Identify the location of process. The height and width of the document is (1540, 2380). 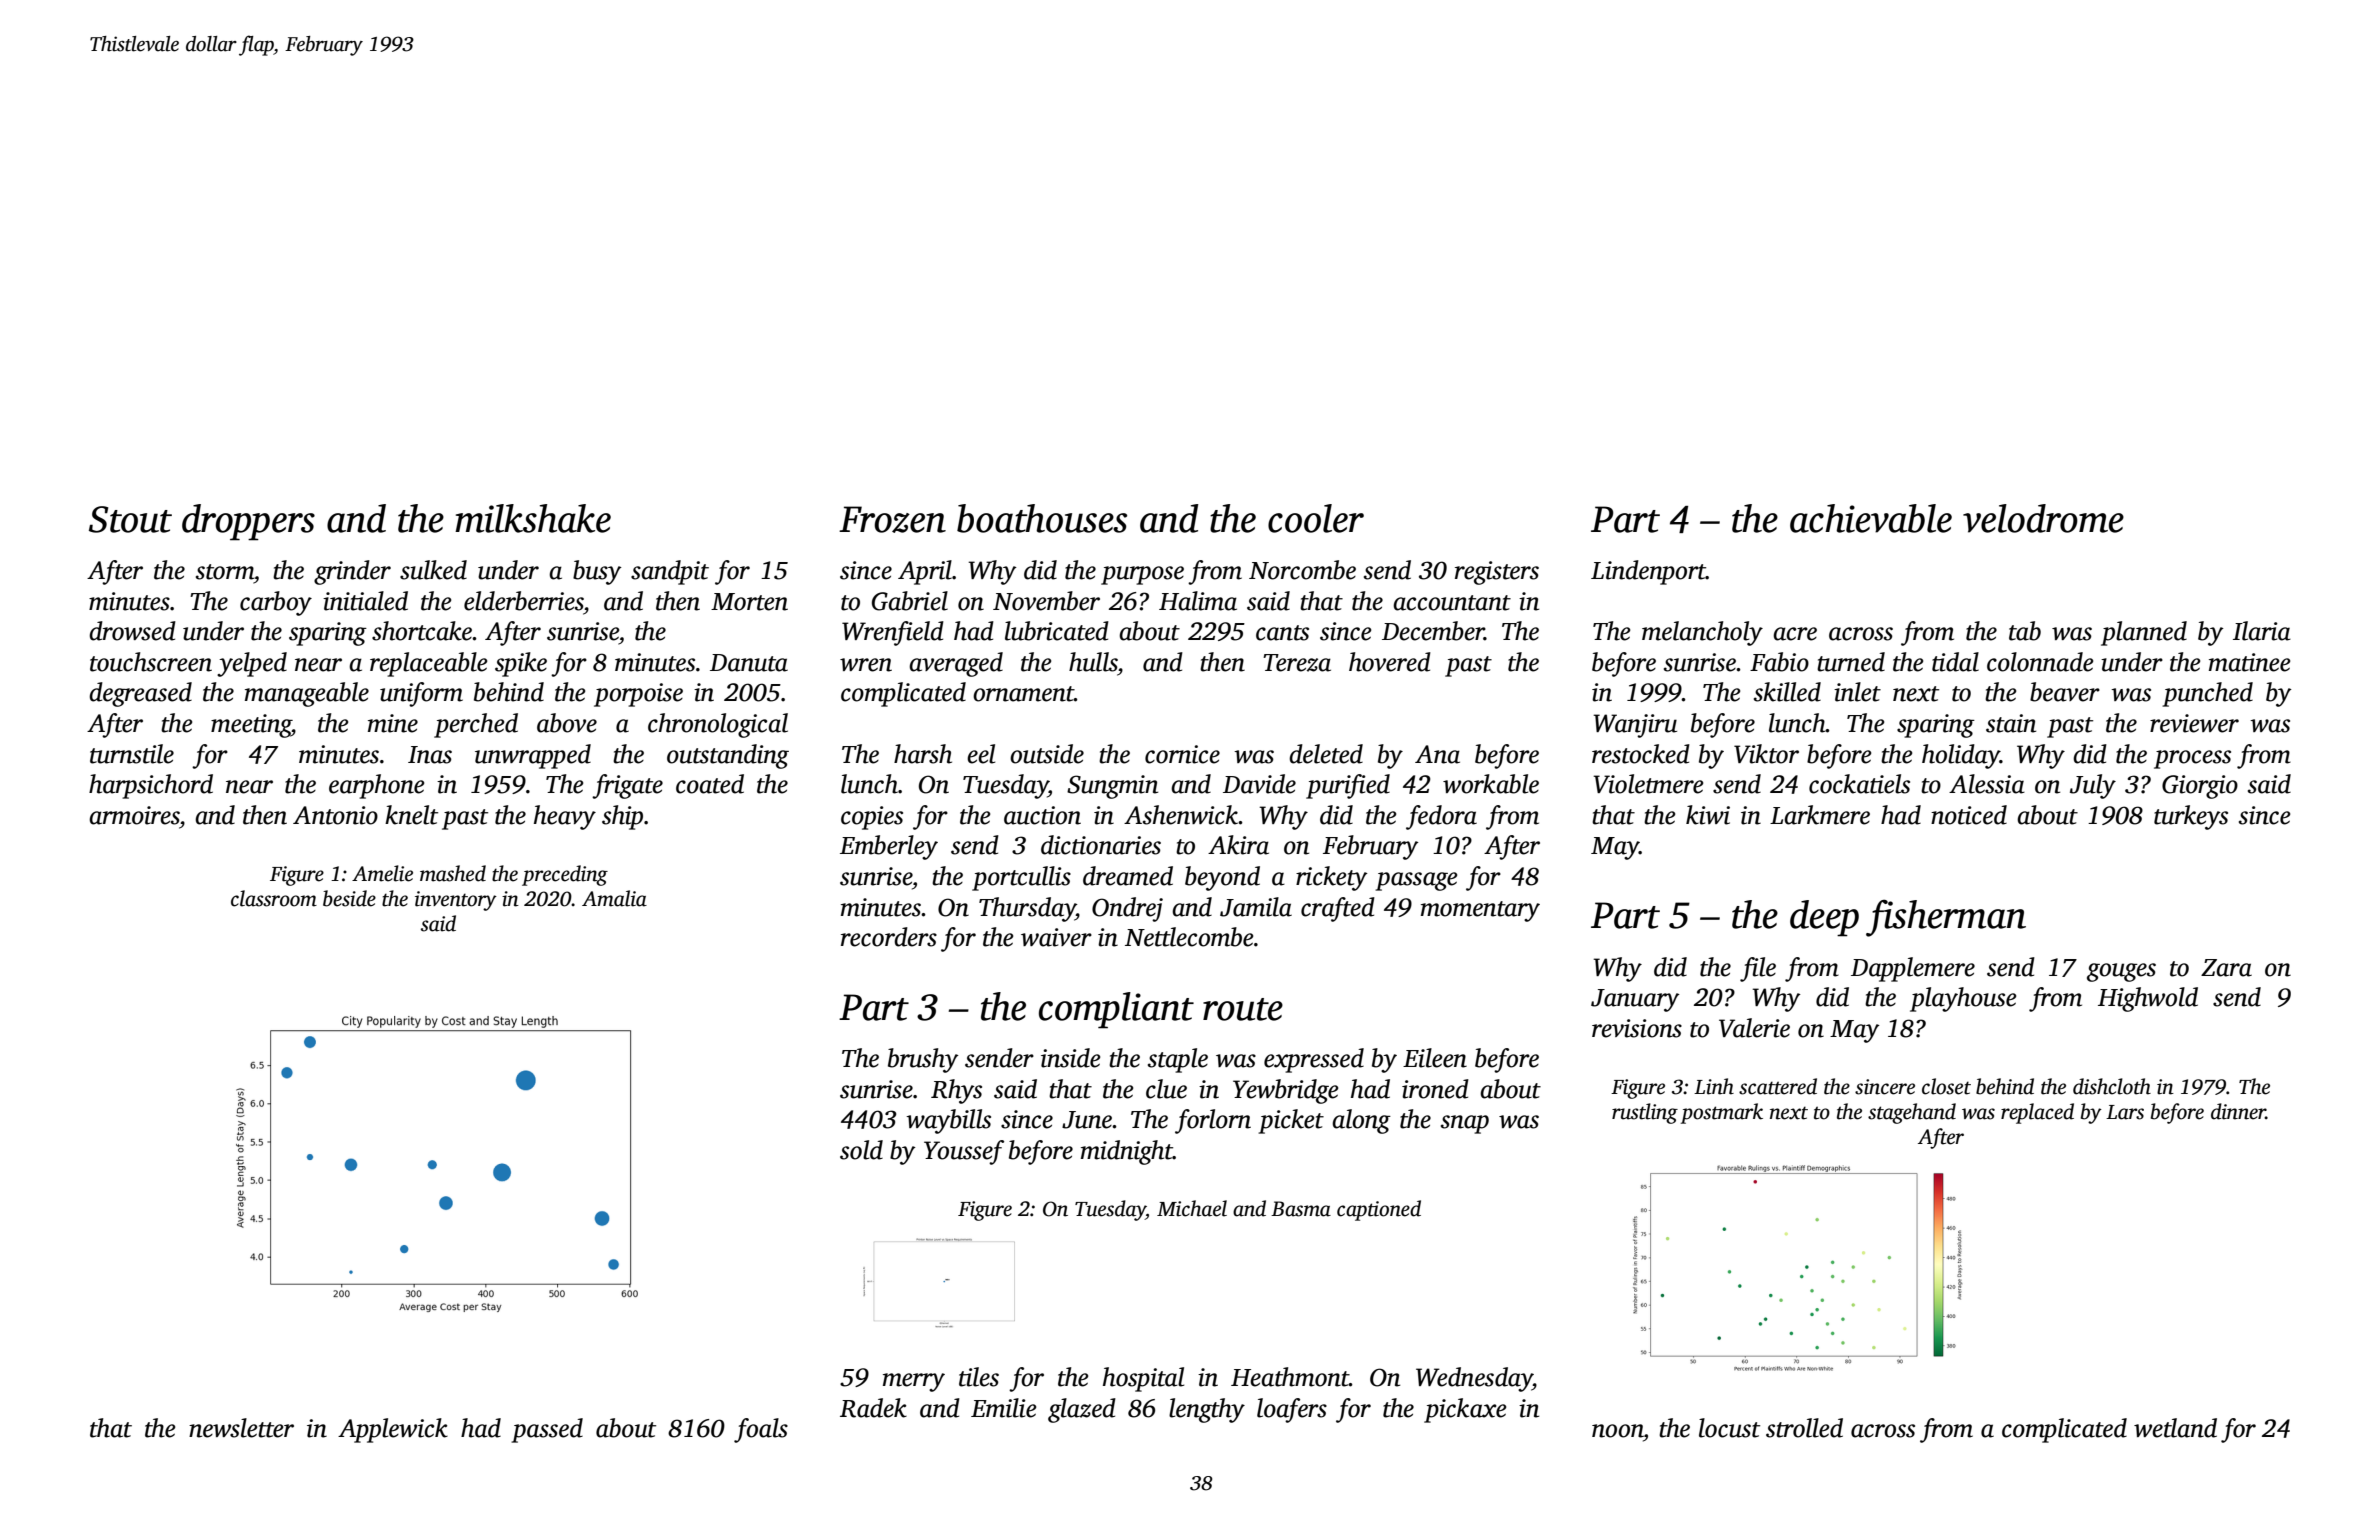
(2192, 759).
